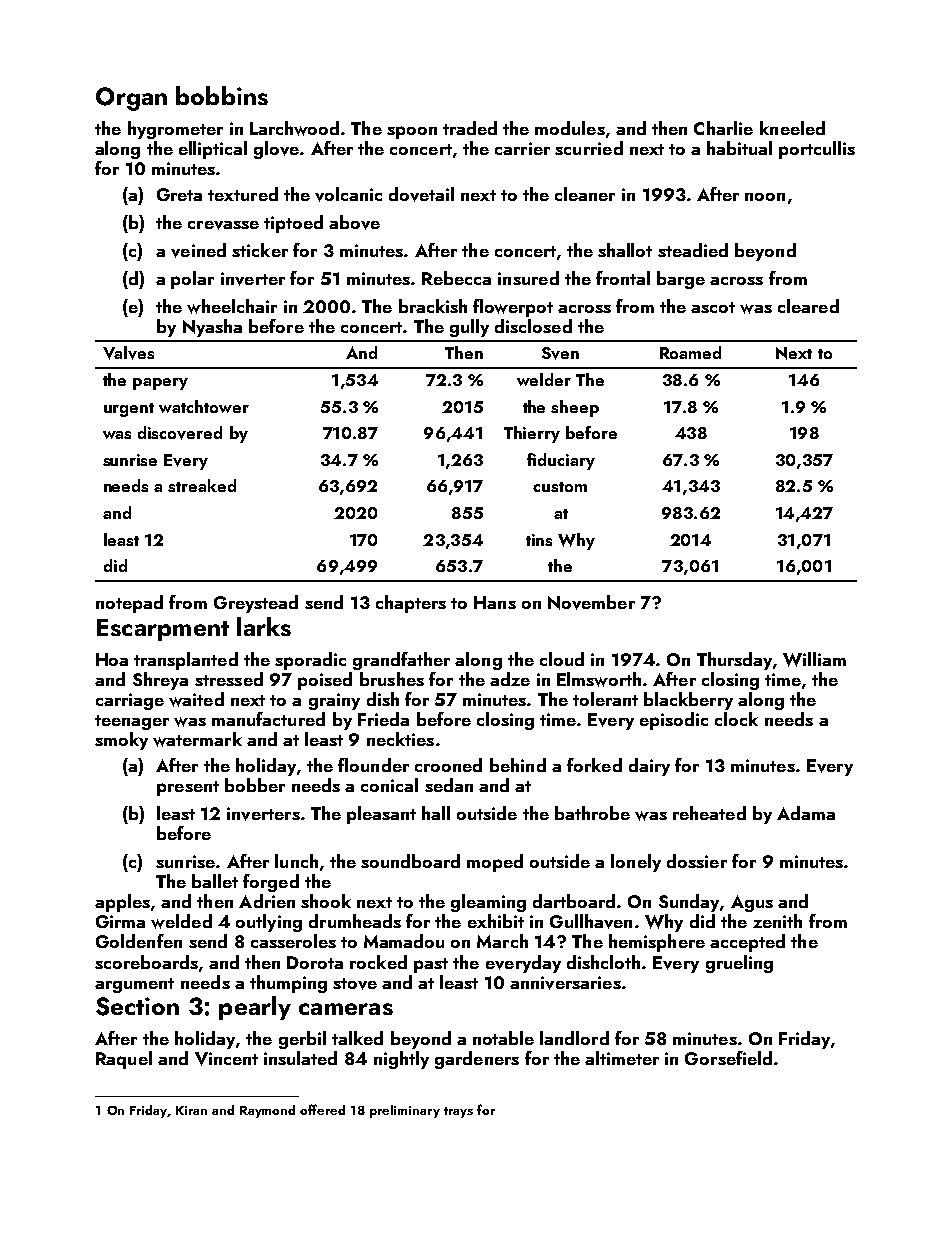 The width and height of the screenshot is (952, 1233). I want to click on streaked, so click(202, 485).
